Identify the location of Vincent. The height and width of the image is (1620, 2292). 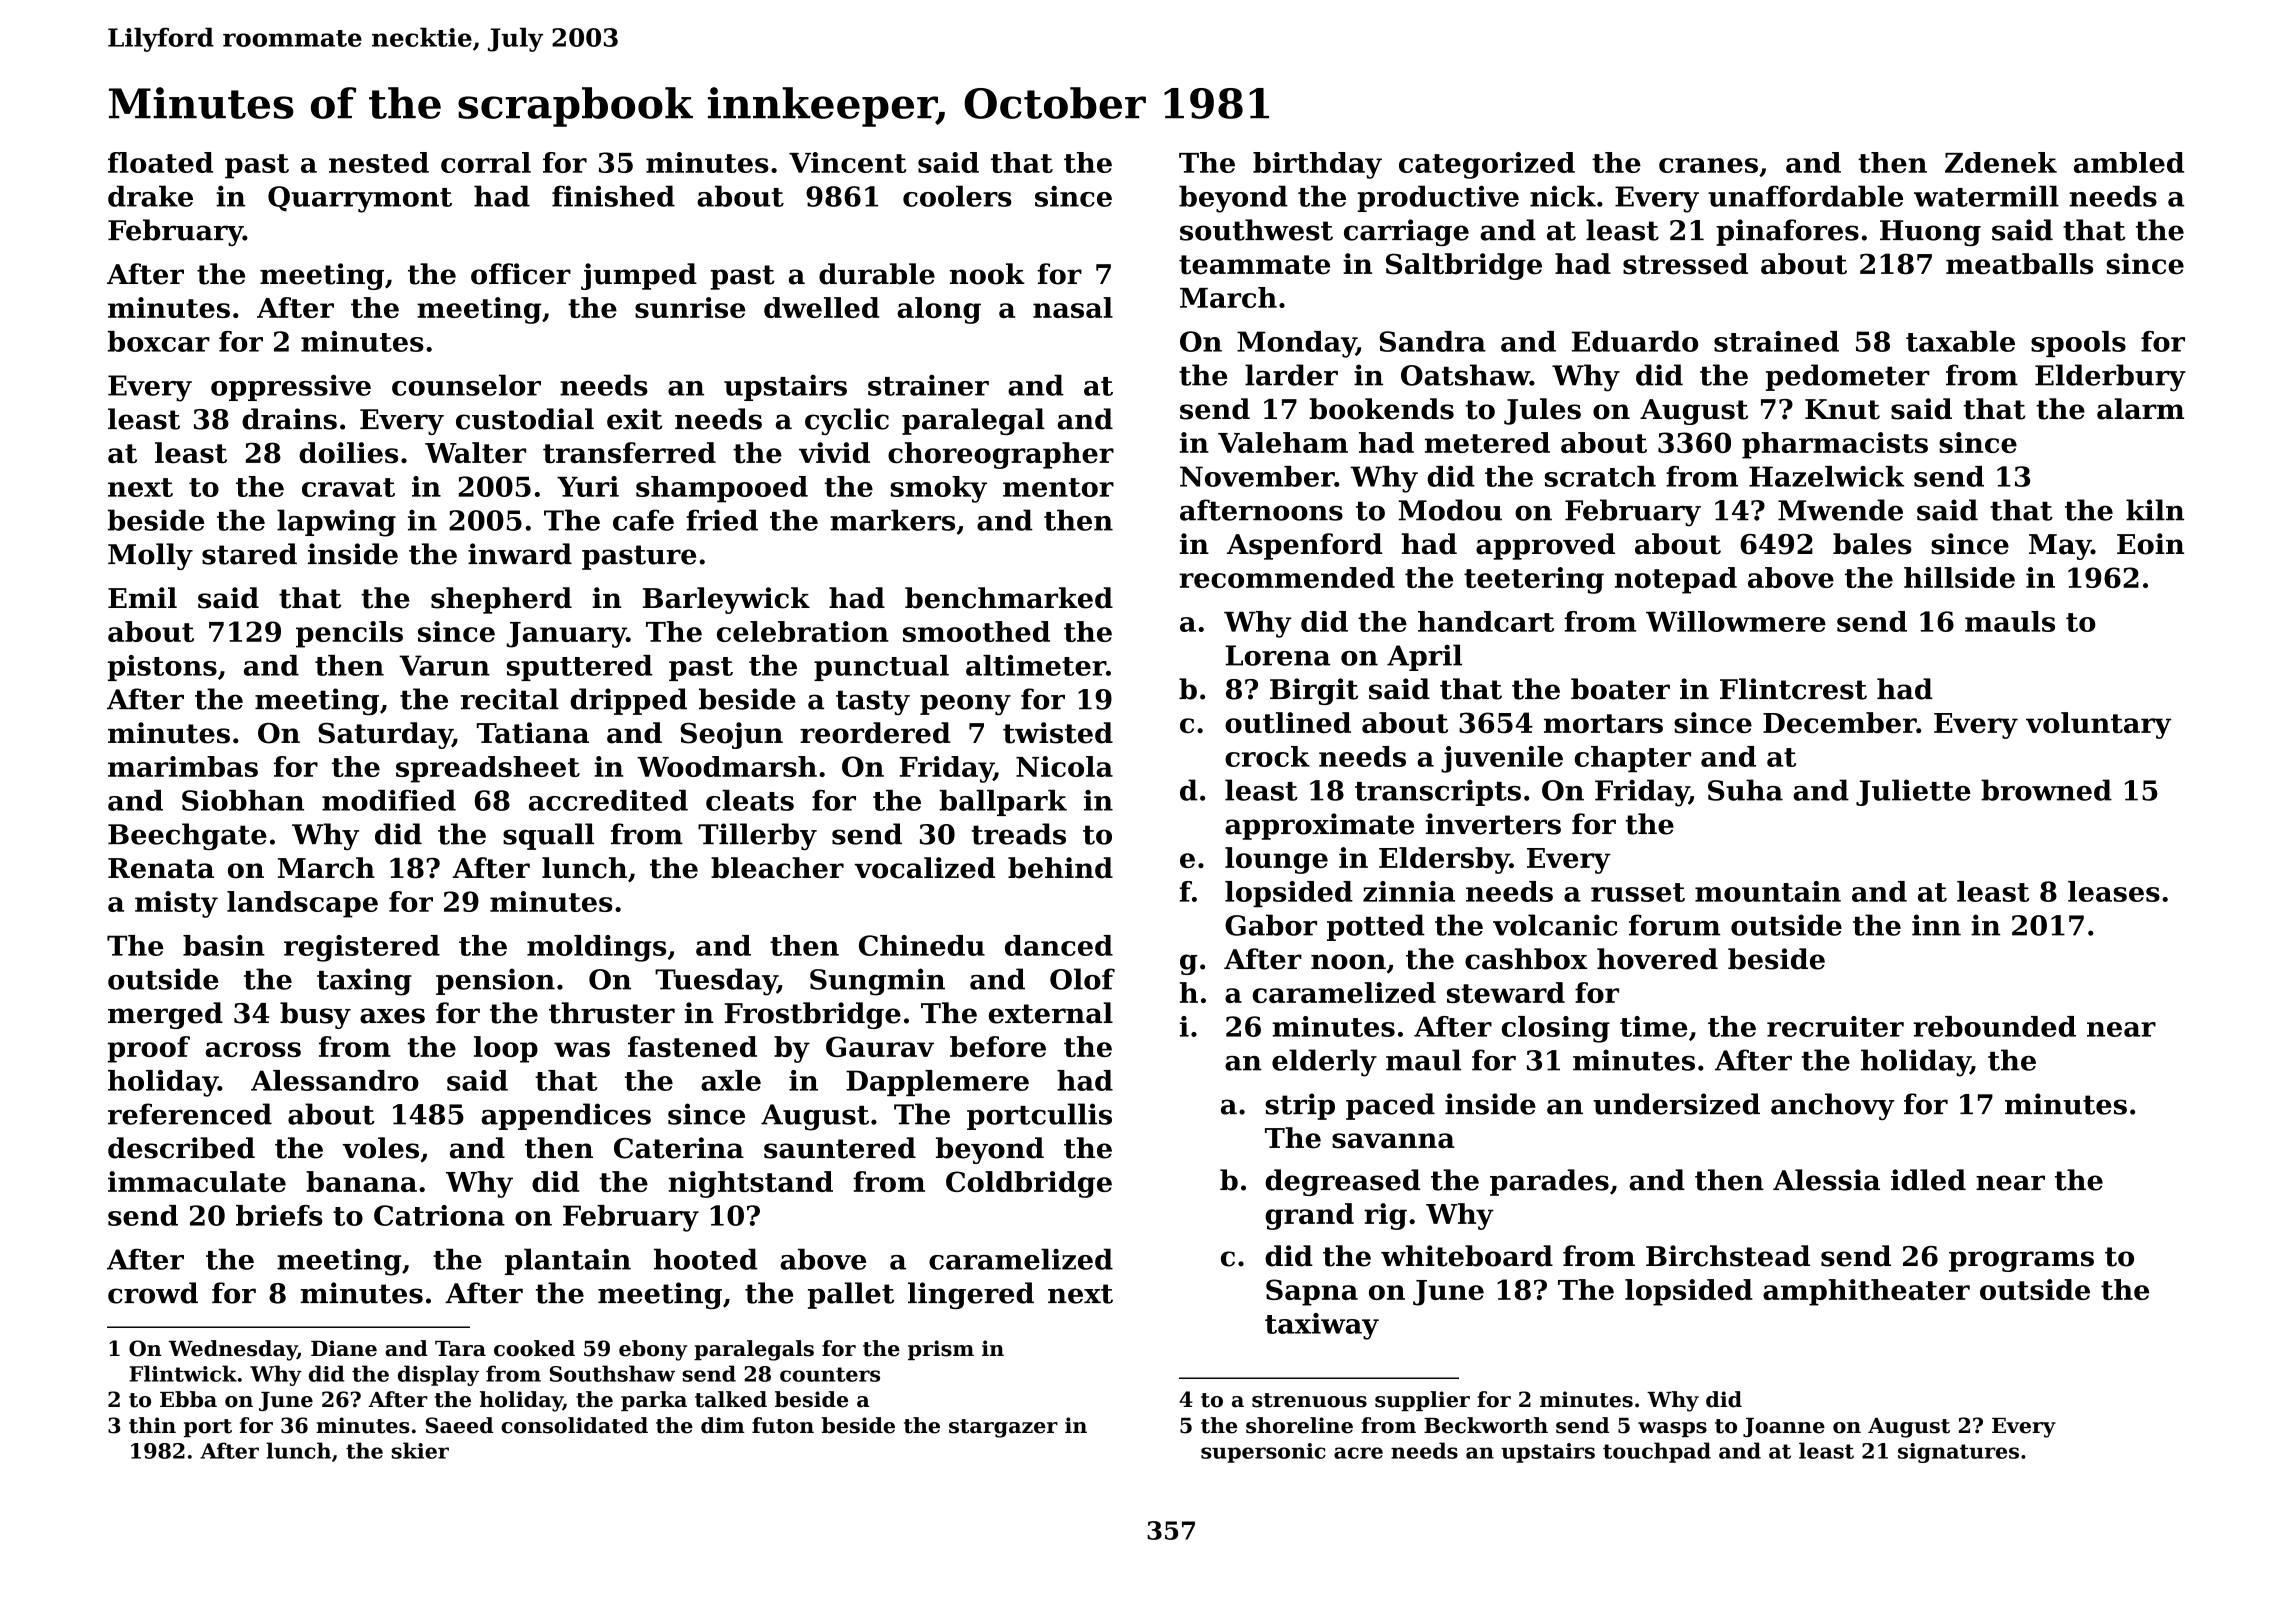
(848, 162).
